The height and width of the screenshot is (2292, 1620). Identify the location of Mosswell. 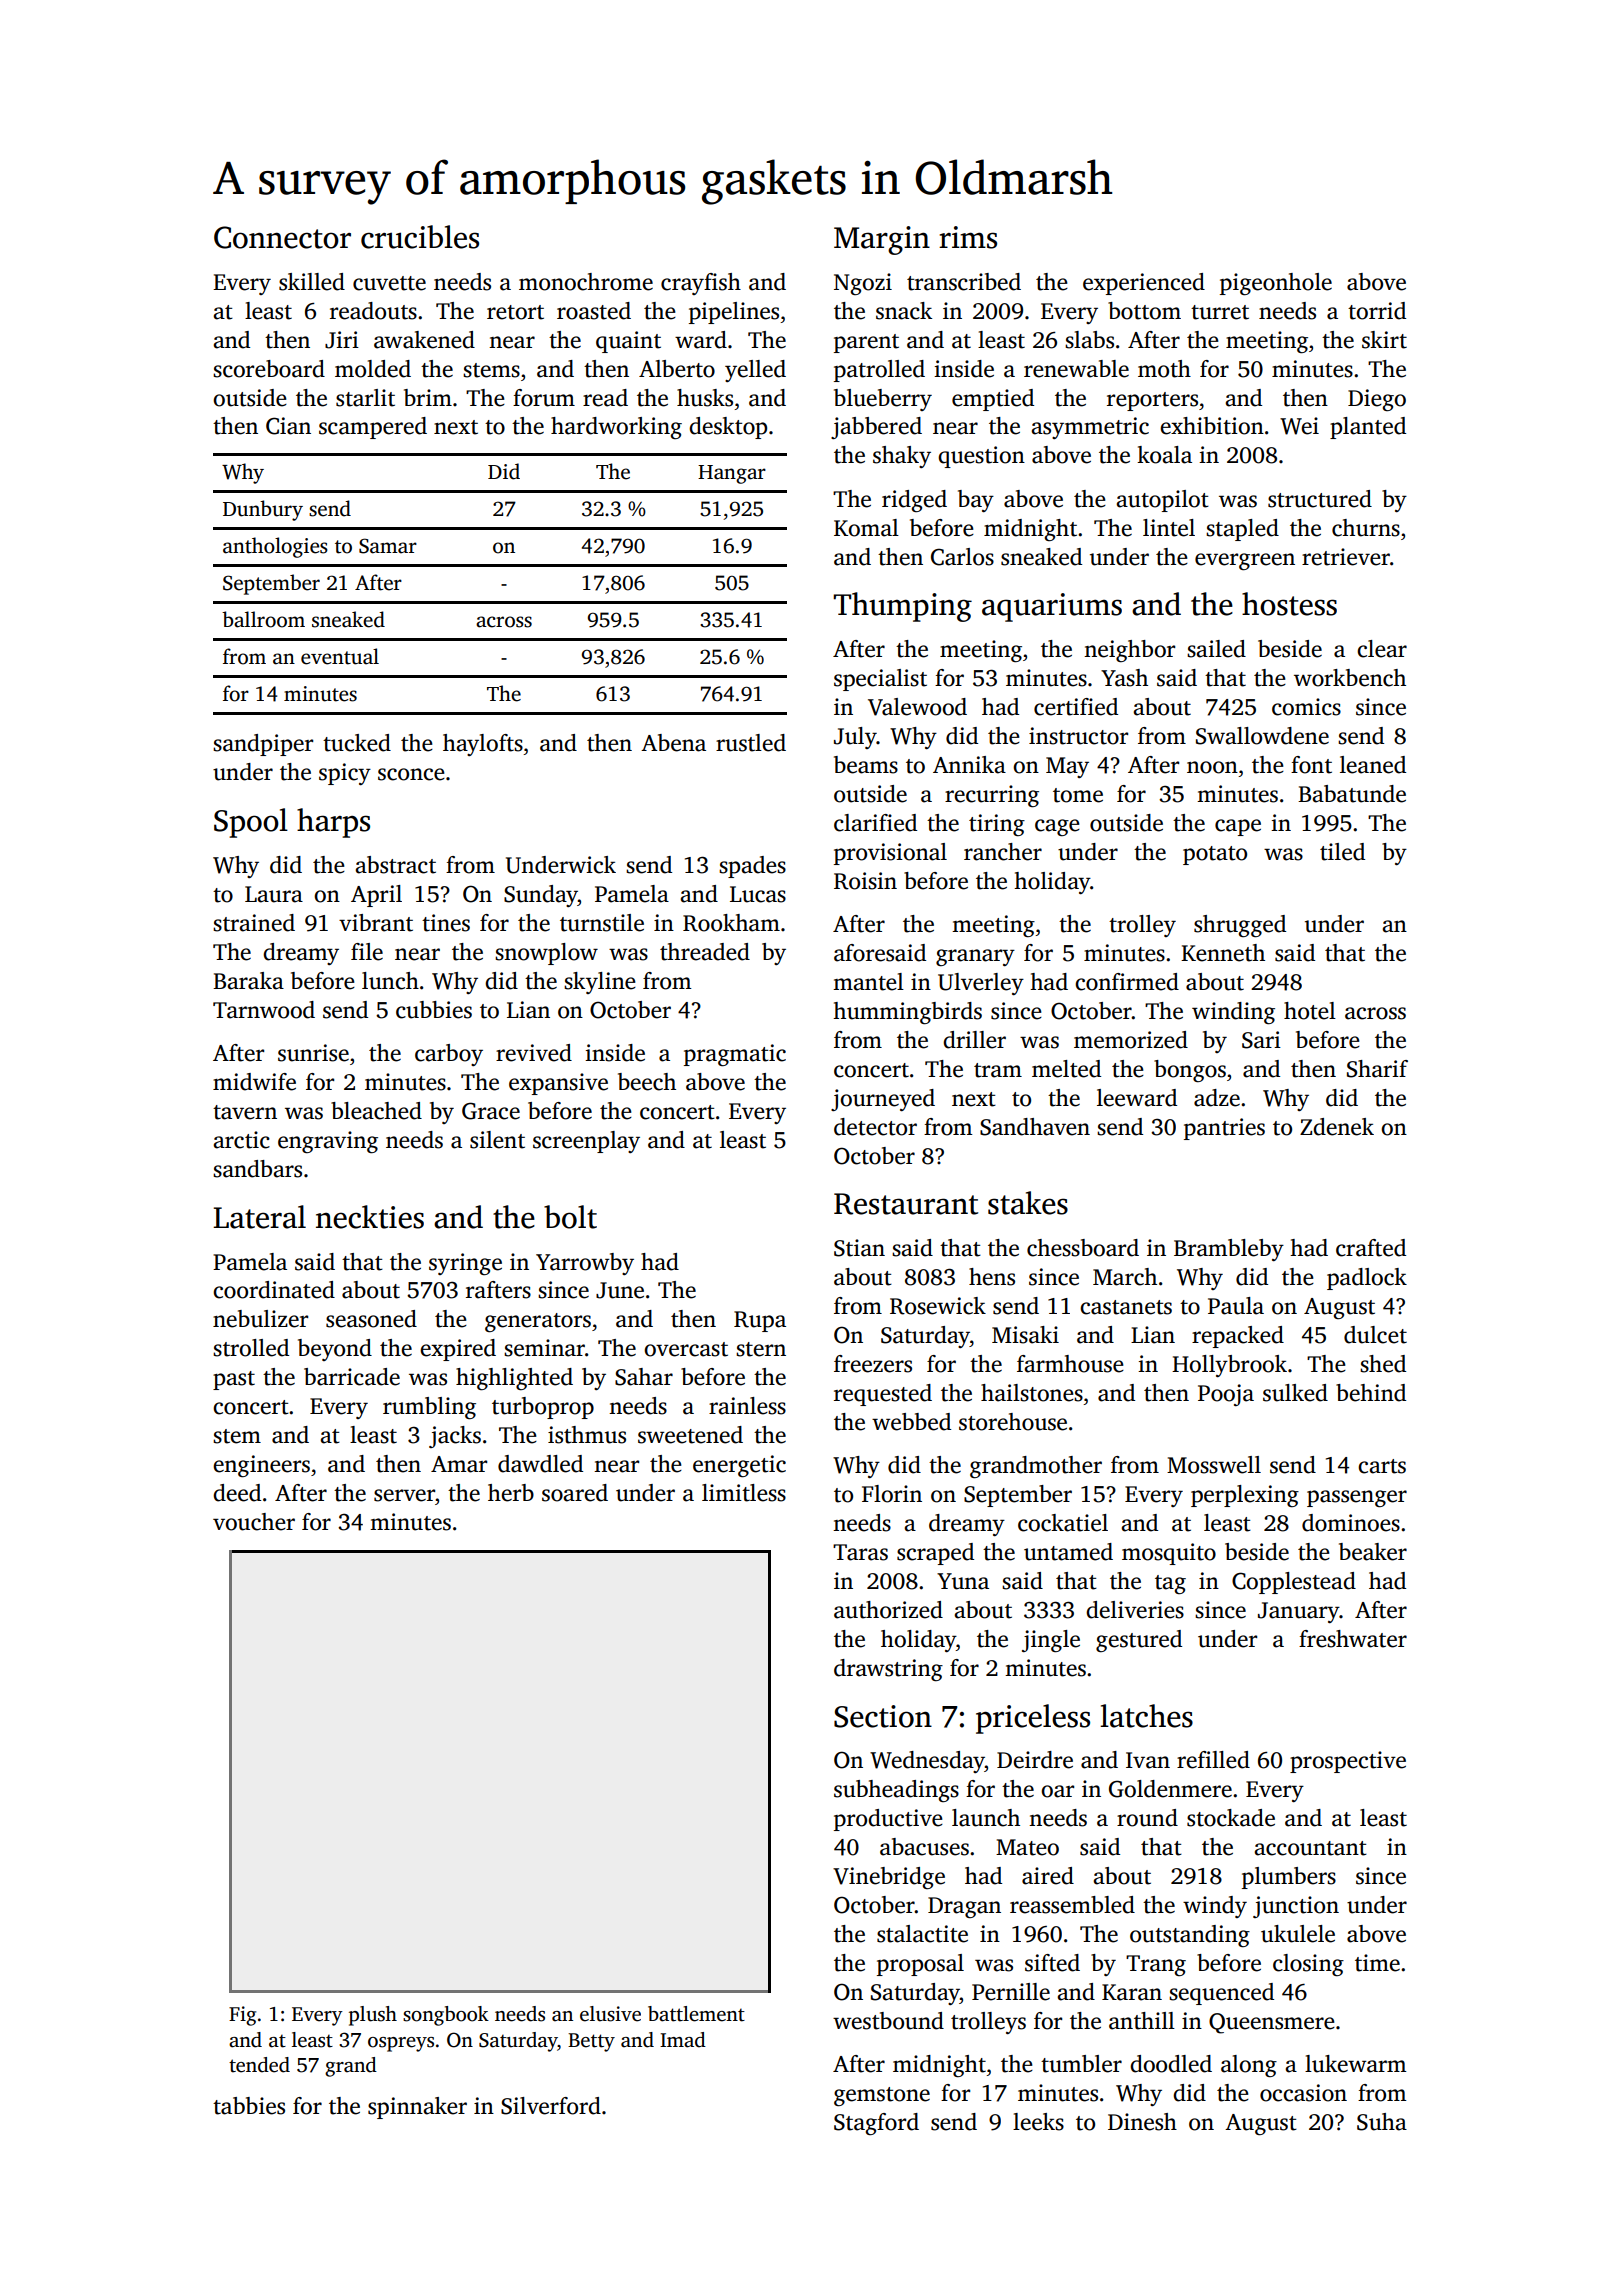
(1214, 1465).
